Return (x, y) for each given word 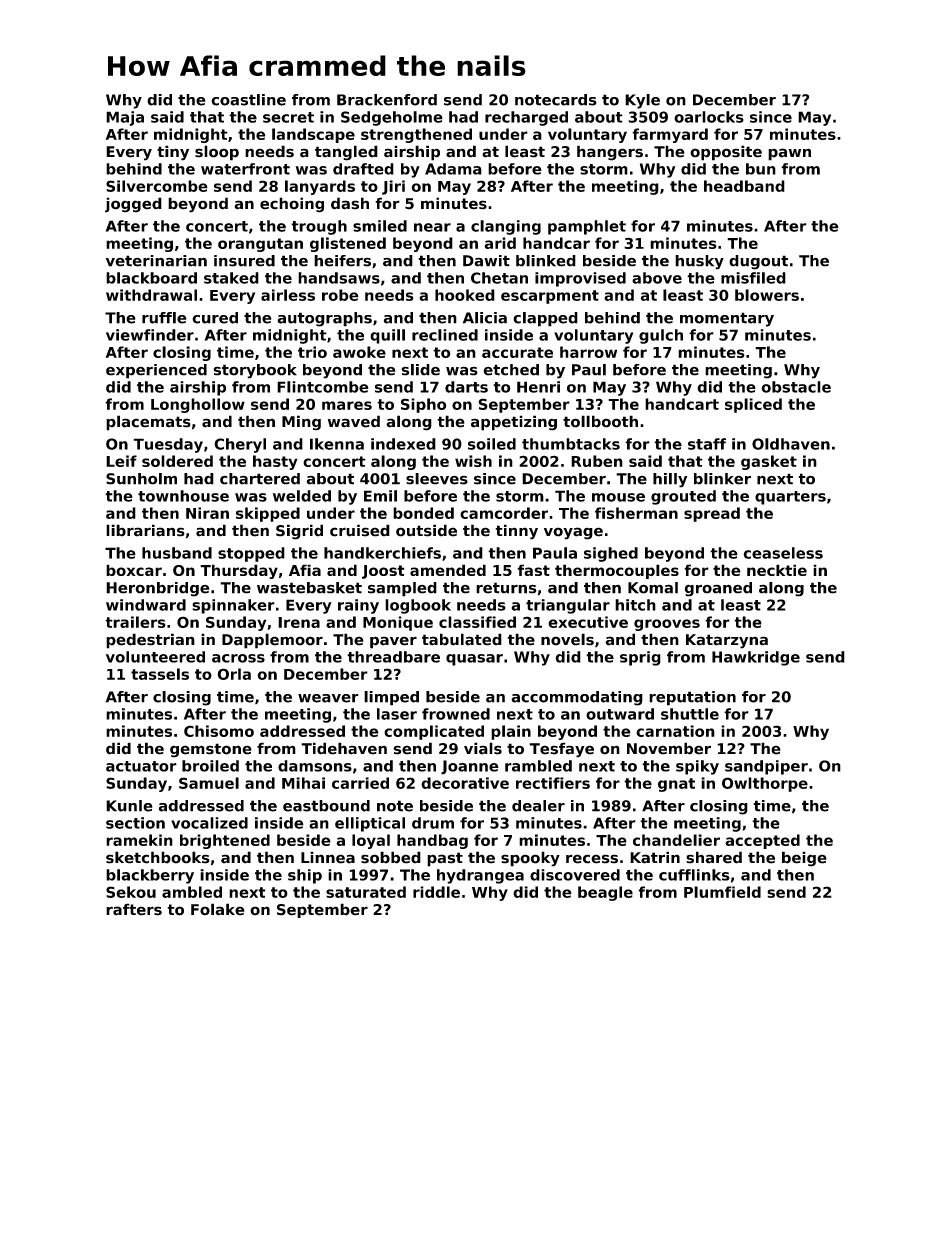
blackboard (151, 278)
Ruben (597, 461)
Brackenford (387, 100)
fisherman (636, 513)
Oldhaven (791, 444)
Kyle (642, 101)
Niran (207, 513)
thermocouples (617, 571)
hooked (465, 295)
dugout (758, 262)
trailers (135, 622)
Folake (218, 909)
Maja (125, 118)
